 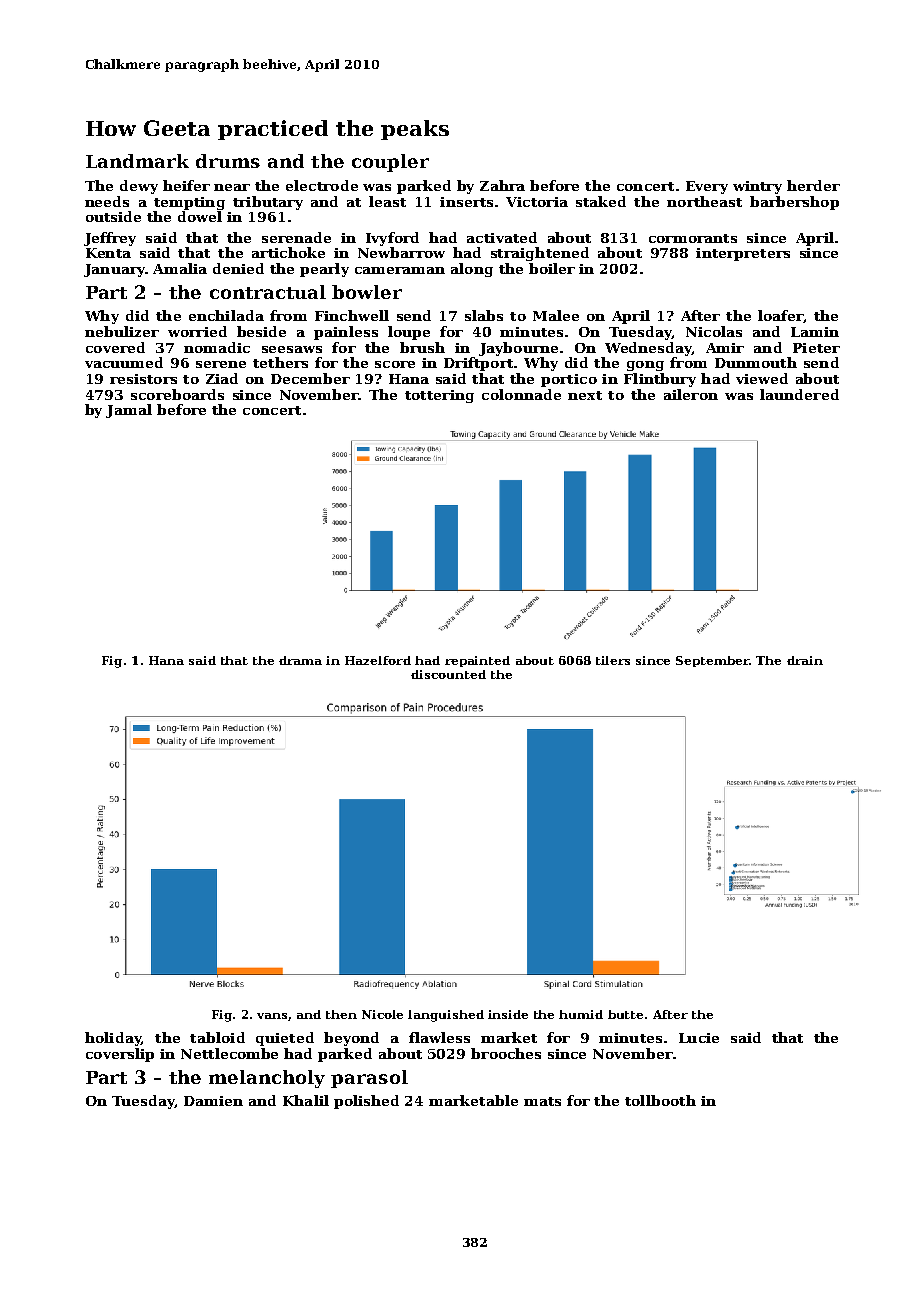 I want to click on drama, so click(x=300, y=660).
